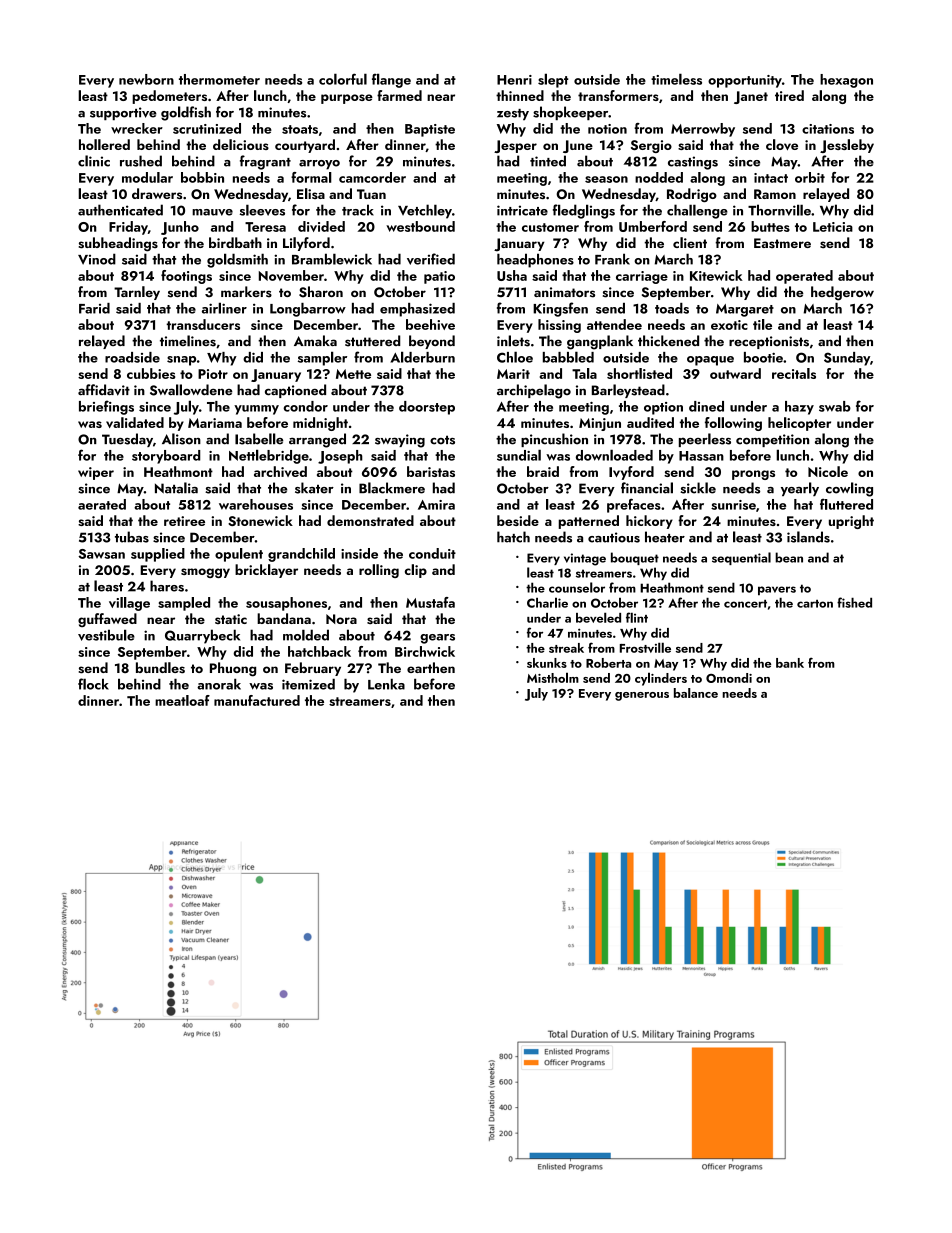 This page has width=952, height=1233. What do you see at coordinates (442, 440) in the page?
I see `cots` at bounding box center [442, 440].
